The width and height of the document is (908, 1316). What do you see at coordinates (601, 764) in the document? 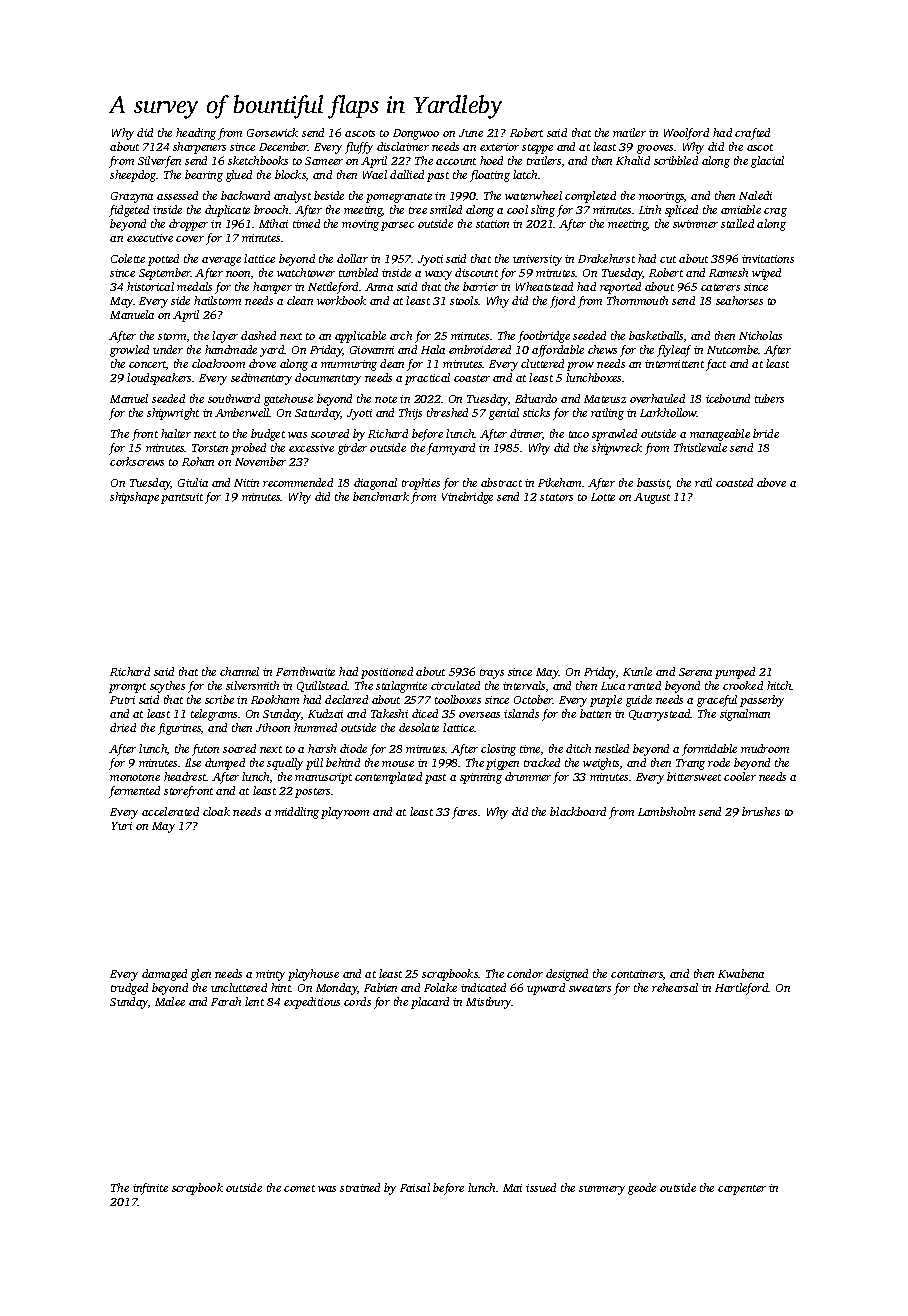
I see `weights` at bounding box center [601, 764].
